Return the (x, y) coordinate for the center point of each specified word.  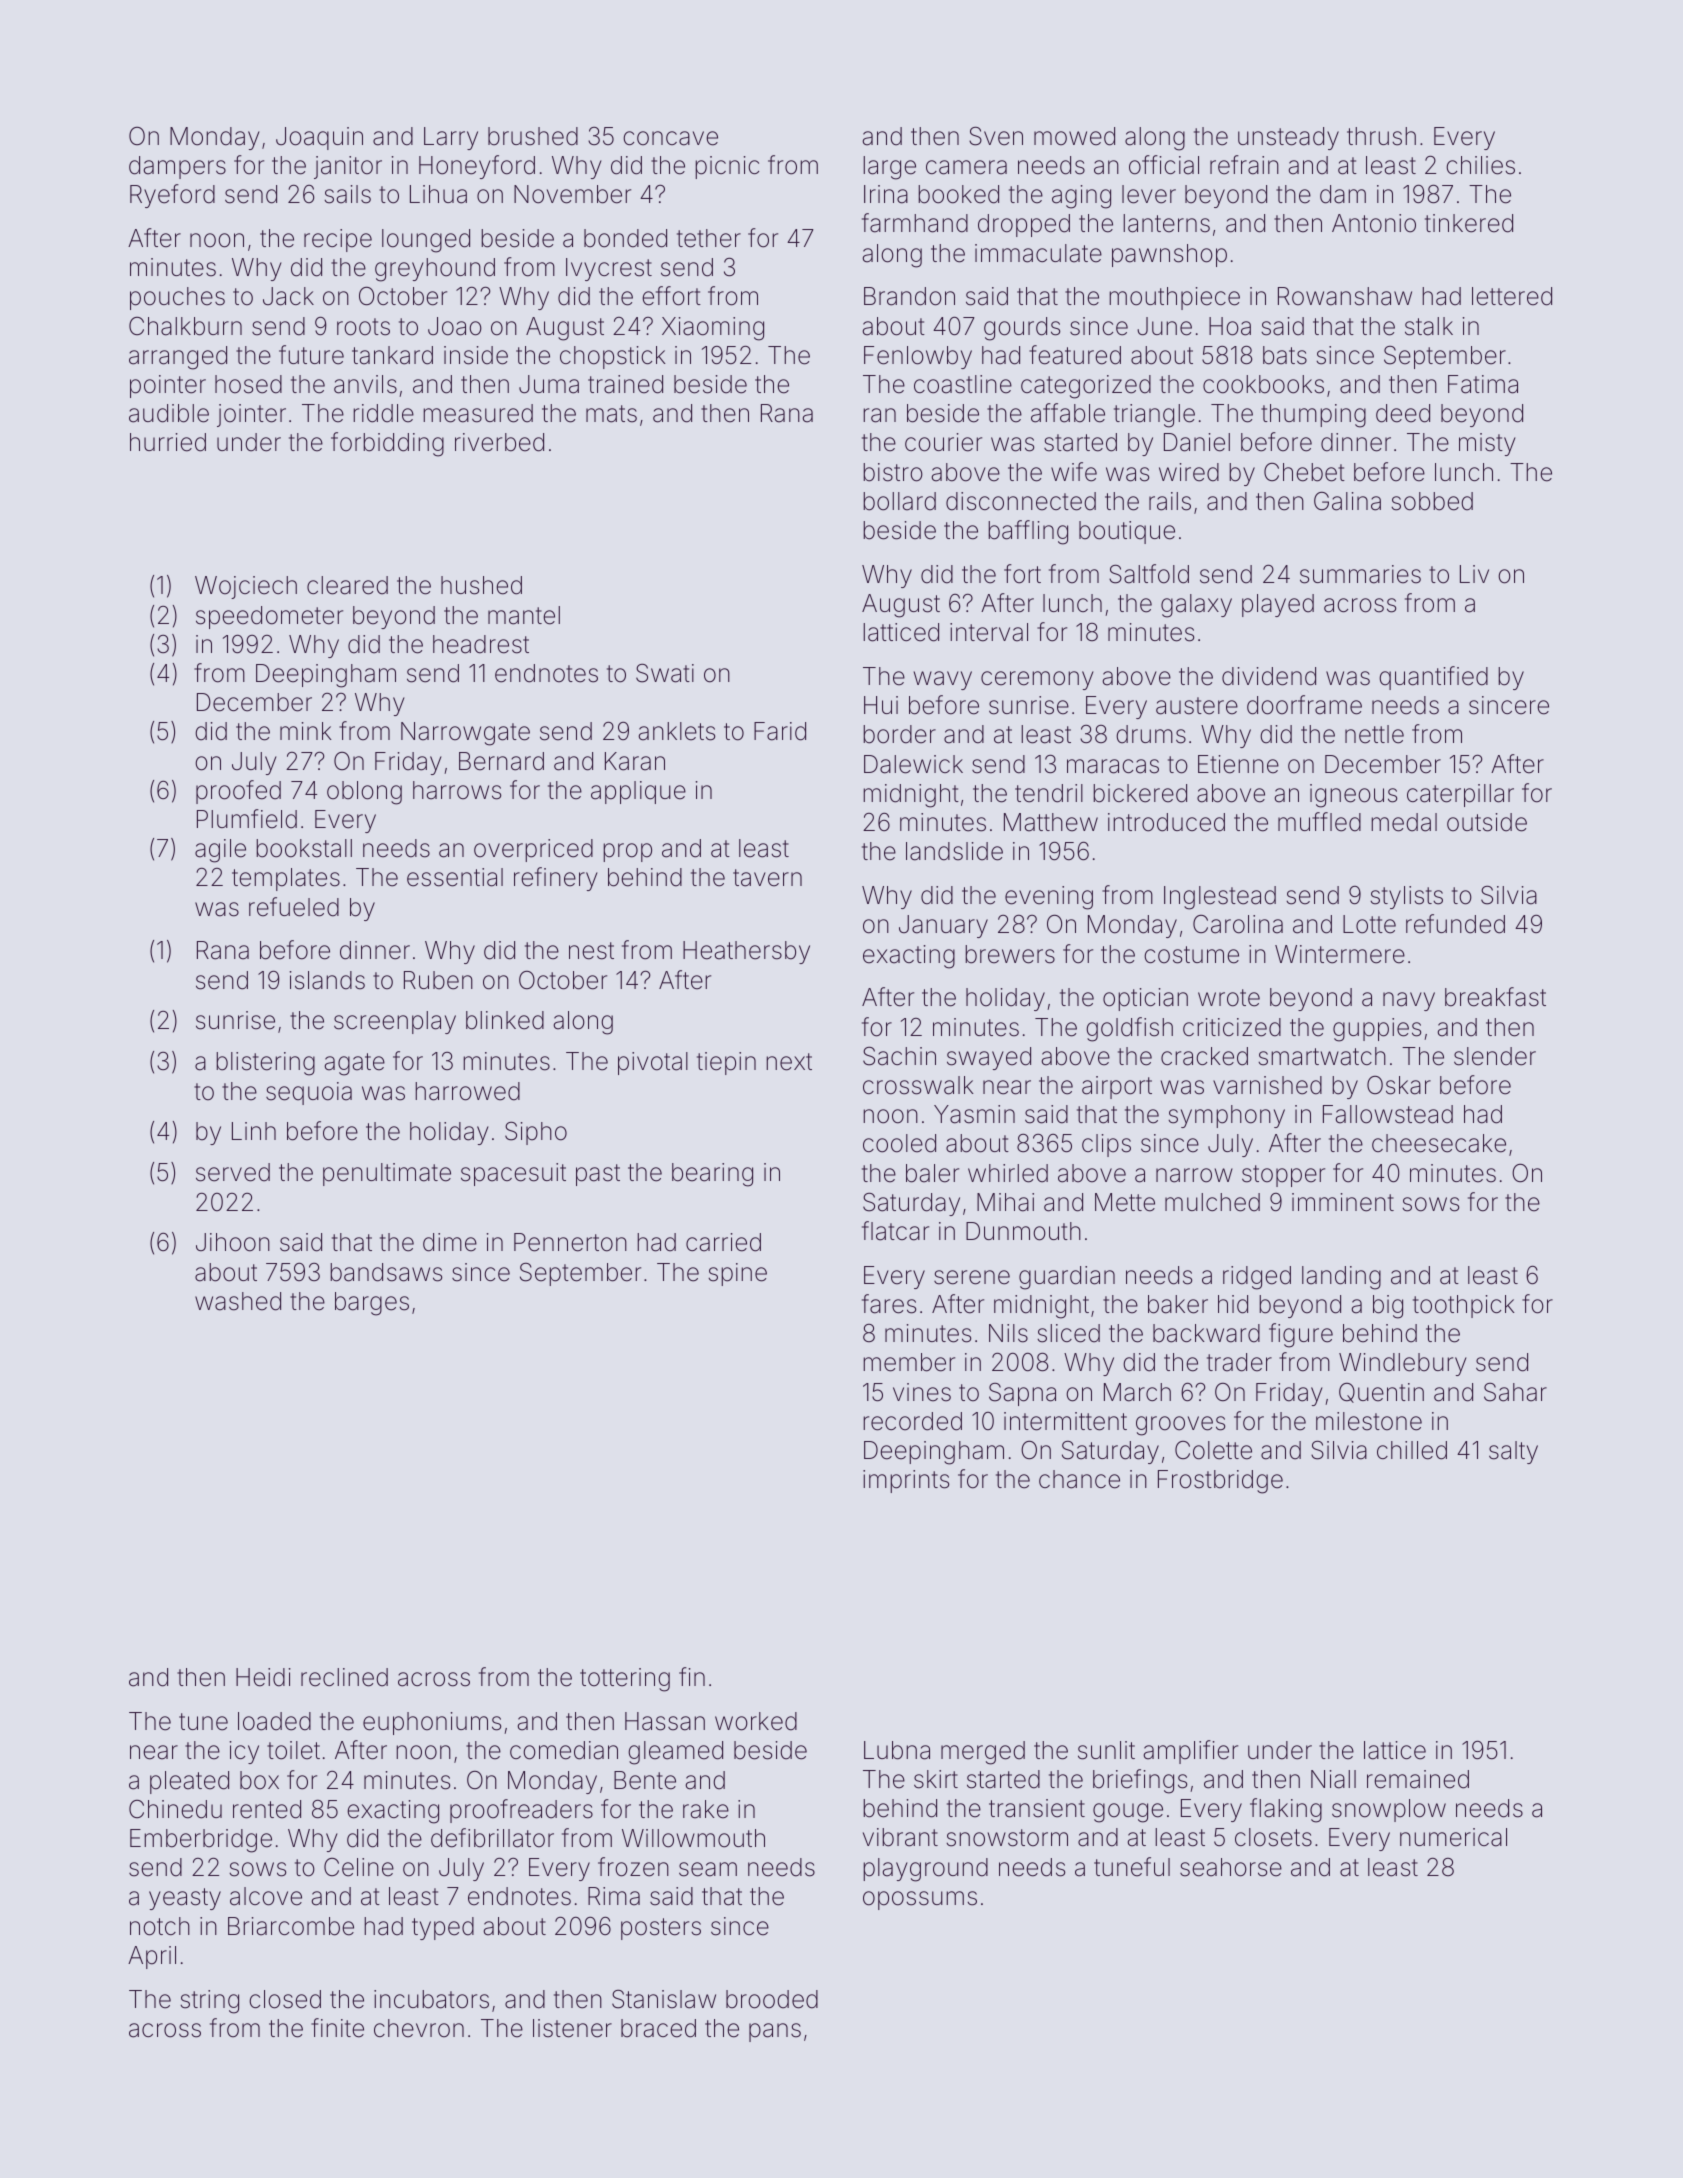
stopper (1283, 1176)
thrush (1381, 136)
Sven (996, 136)
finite (337, 2028)
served (233, 1172)
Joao (455, 326)
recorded (912, 1421)
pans (775, 2032)
